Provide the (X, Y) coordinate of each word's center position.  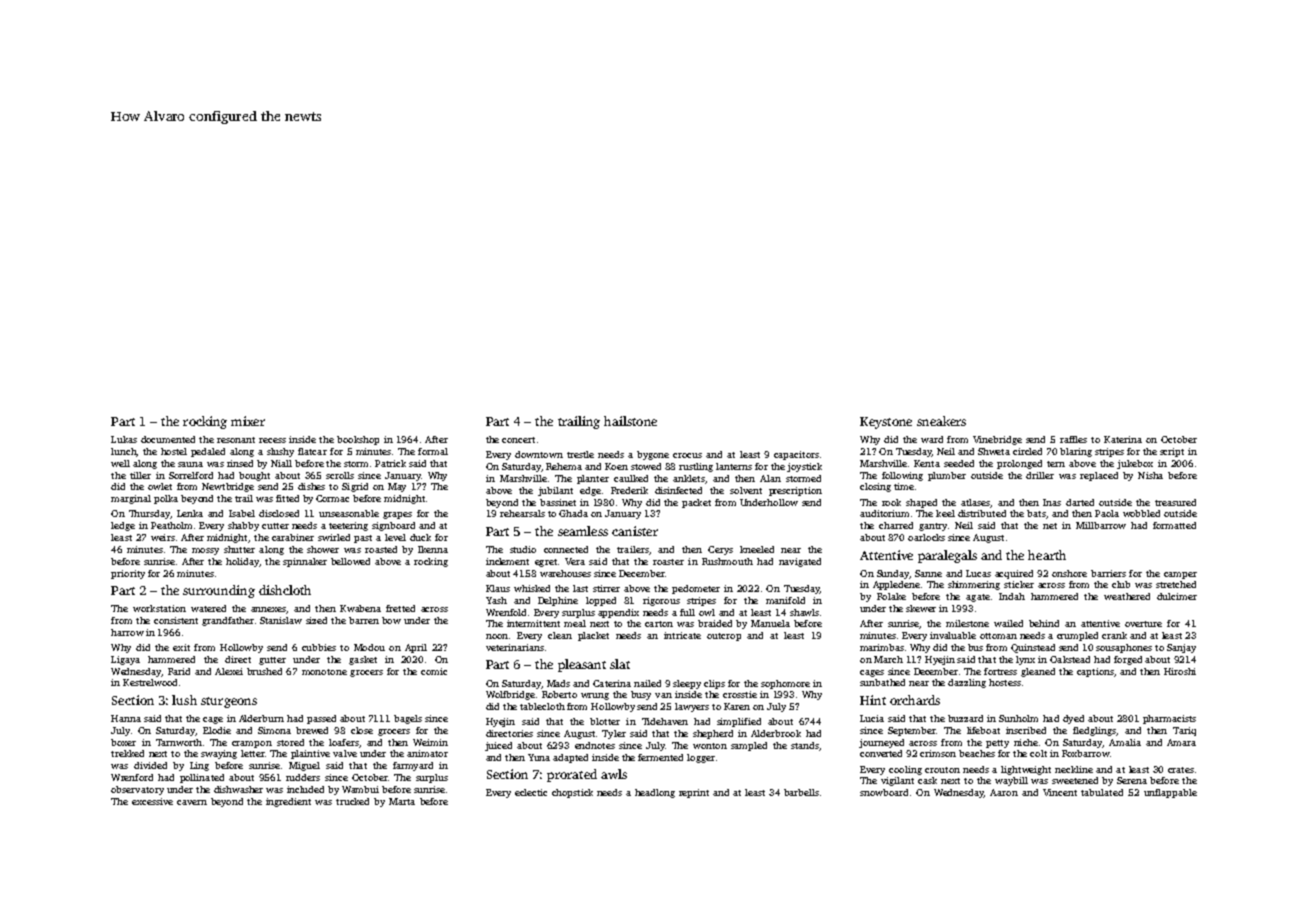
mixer (248, 421)
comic (434, 671)
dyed (1073, 719)
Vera (575, 561)
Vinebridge (997, 440)
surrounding (219, 591)
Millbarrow (1101, 525)
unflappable (1170, 793)
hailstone (630, 421)
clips (714, 684)
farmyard (413, 766)
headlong (655, 793)
